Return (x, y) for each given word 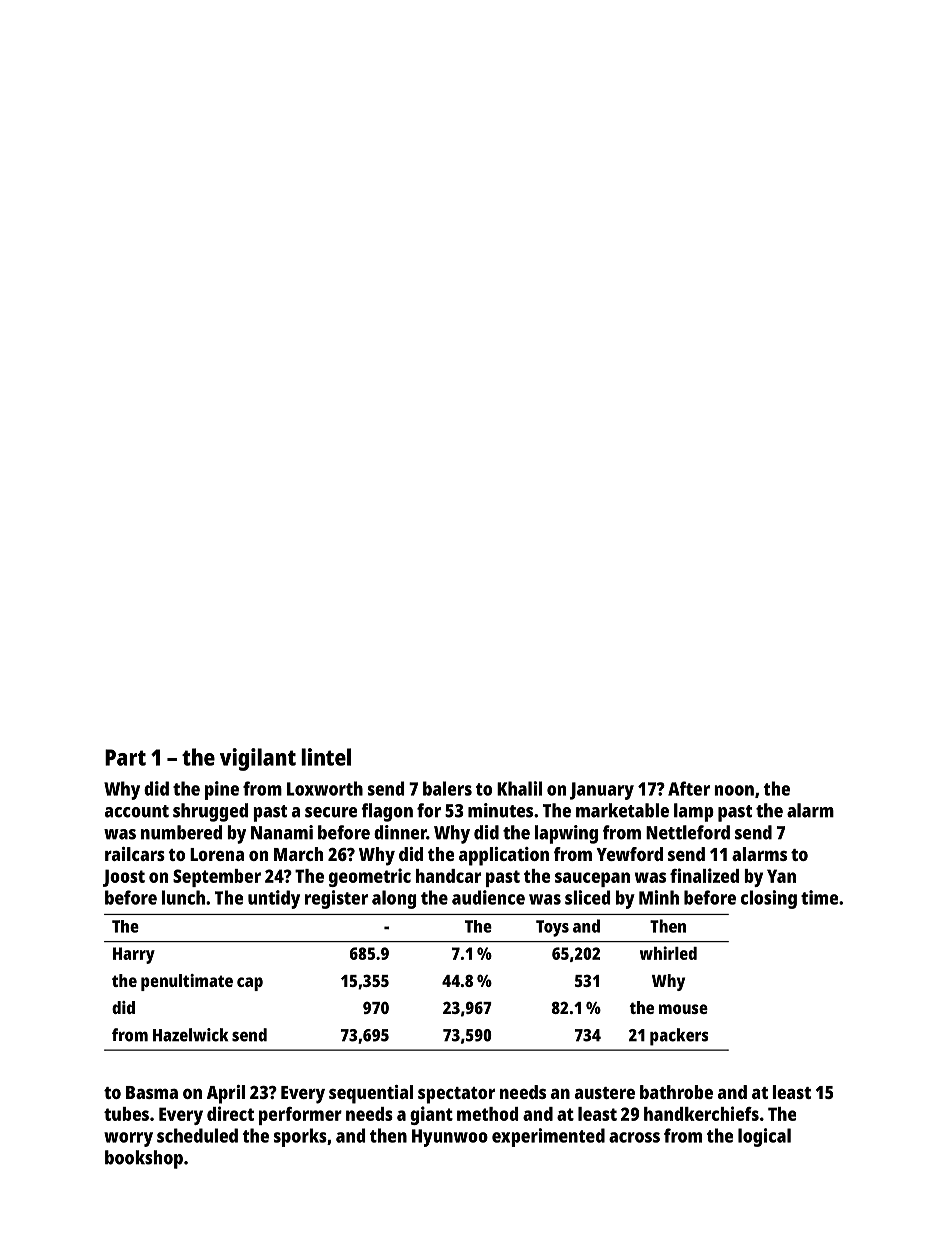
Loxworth (325, 788)
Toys (552, 928)
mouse (683, 1009)
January (602, 791)
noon (734, 790)
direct (230, 1113)
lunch (183, 897)
